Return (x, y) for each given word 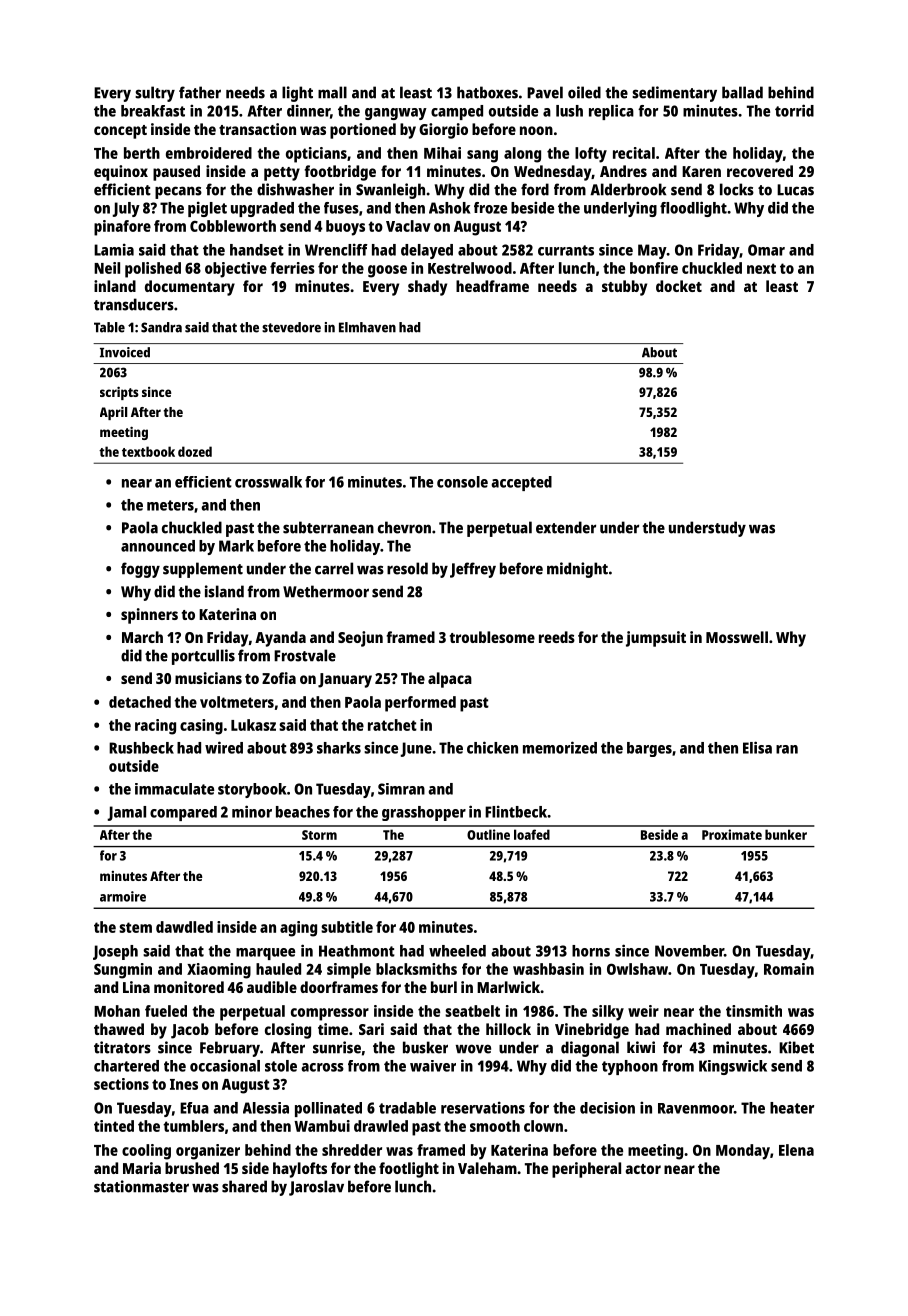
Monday (743, 1152)
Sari (371, 1029)
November (689, 951)
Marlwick (508, 987)
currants (566, 250)
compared (183, 813)
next (761, 268)
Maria (142, 1168)
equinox (121, 173)
